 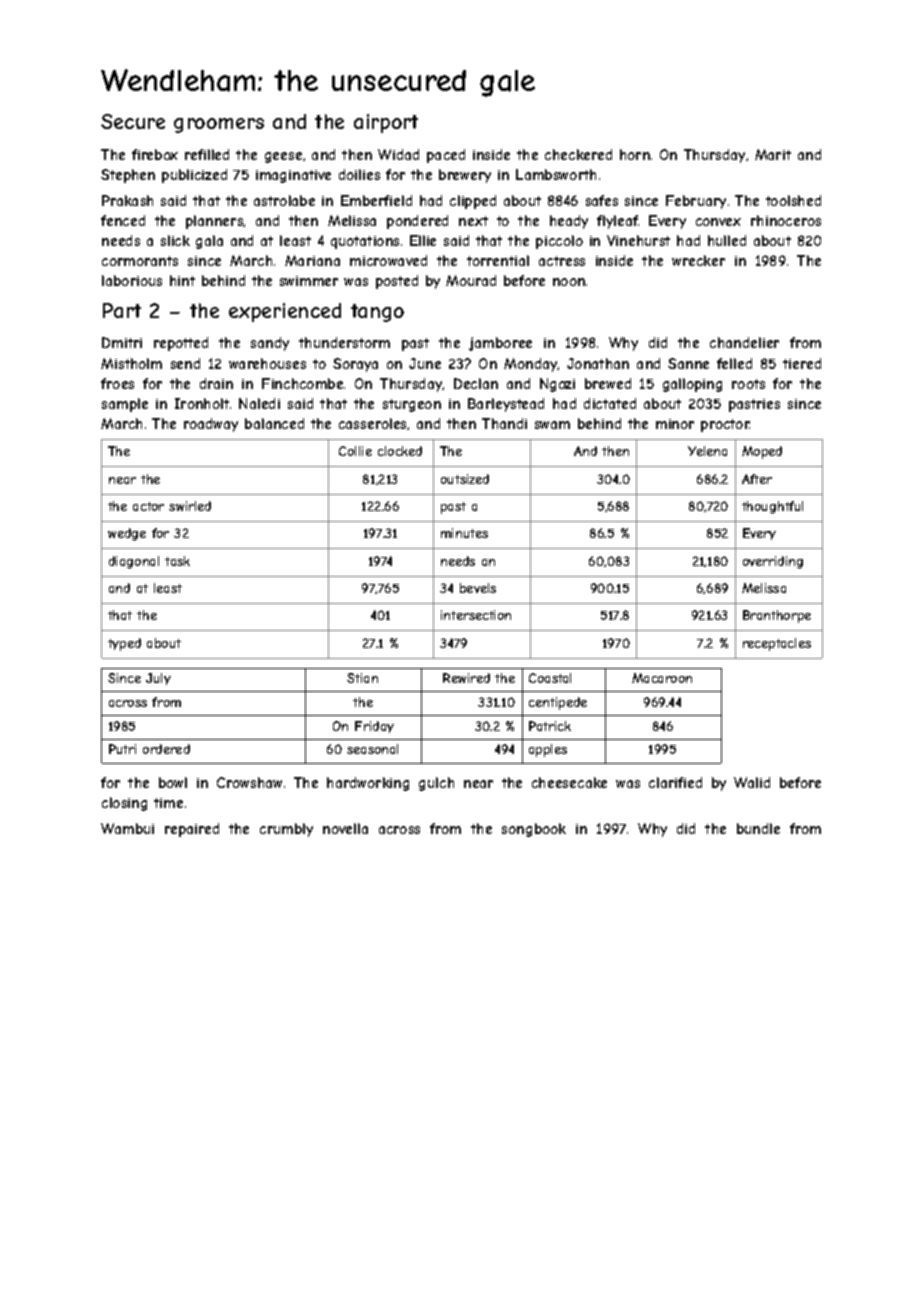 What do you see at coordinates (219, 125) in the document?
I see `groomers` at bounding box center [219, 125].
